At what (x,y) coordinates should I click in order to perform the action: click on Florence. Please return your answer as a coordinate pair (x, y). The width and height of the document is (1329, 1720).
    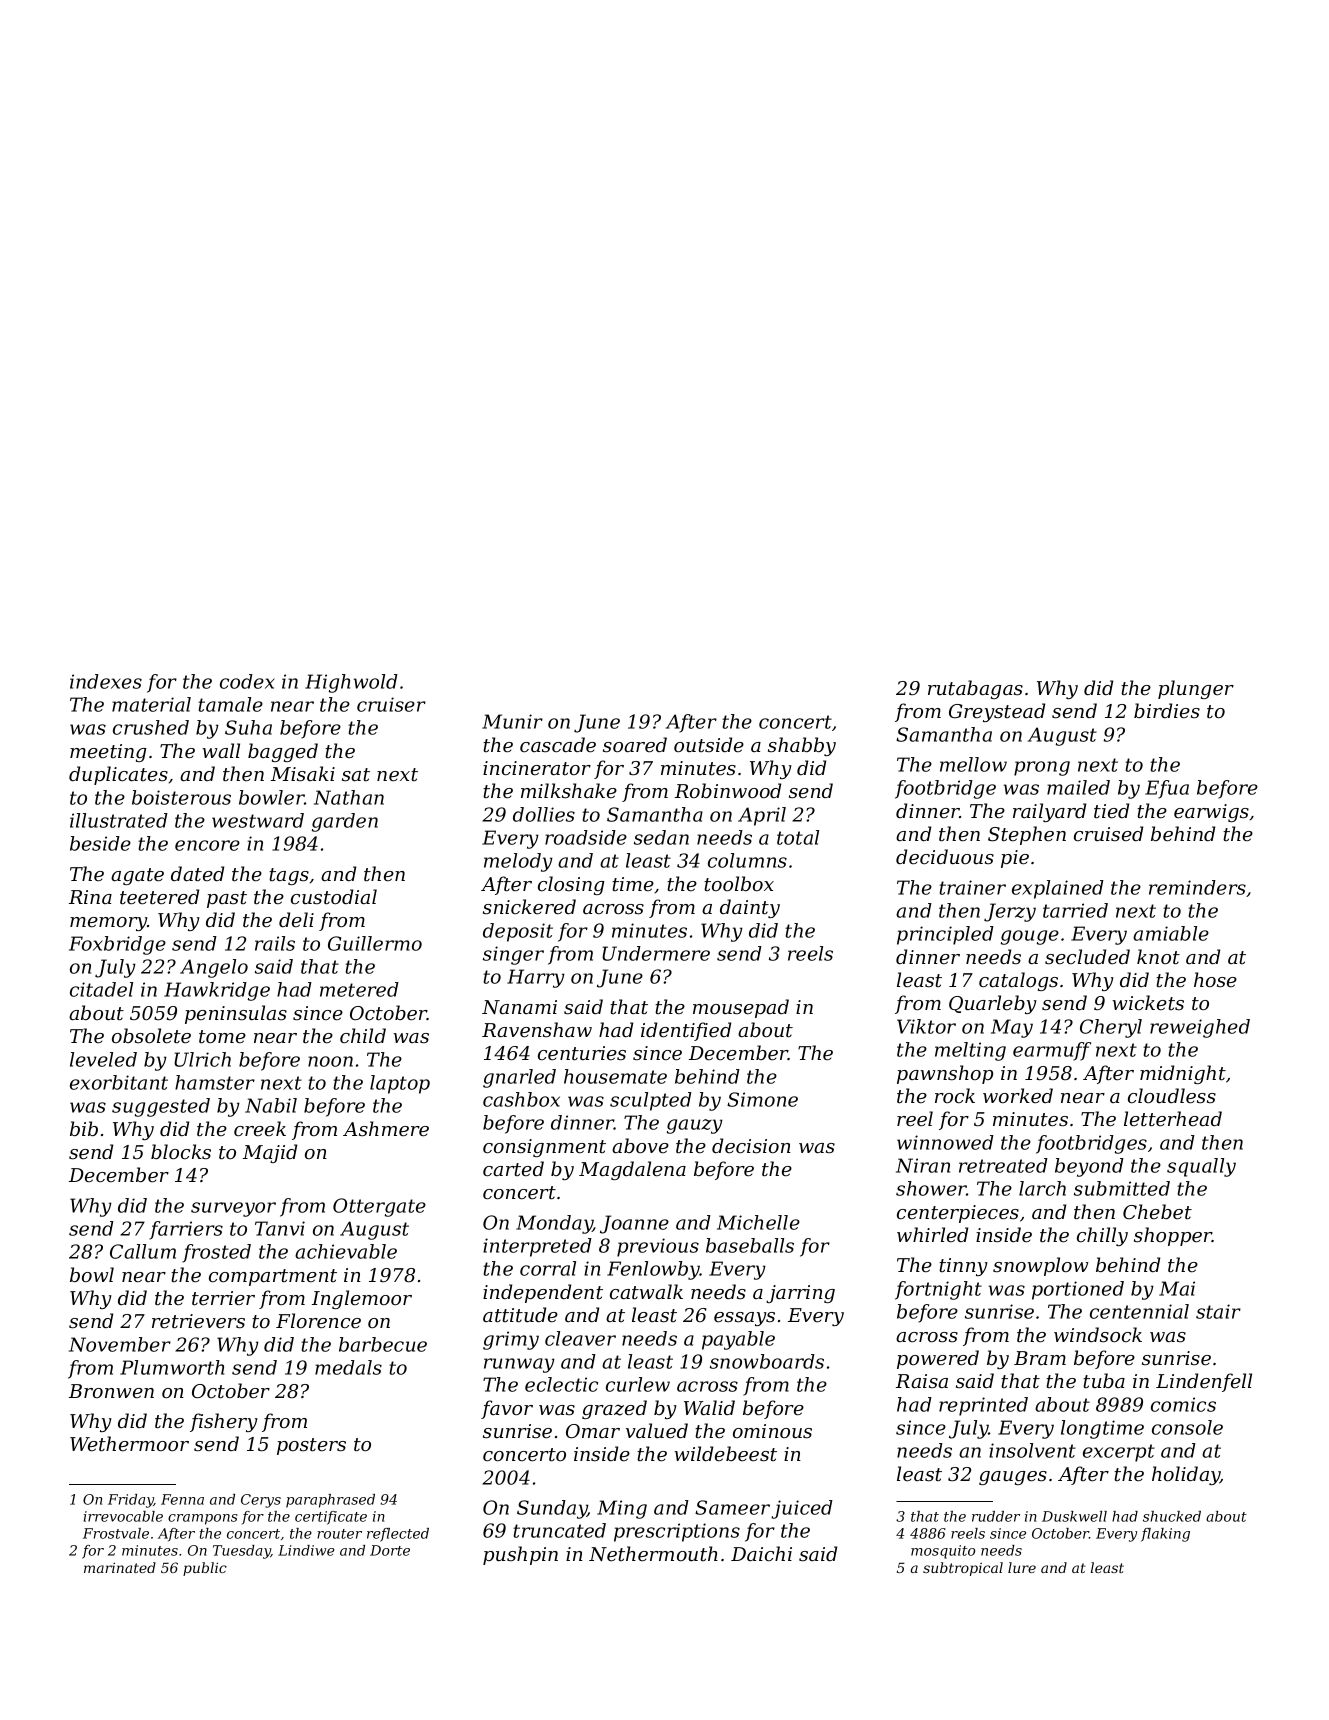
    Looking at the image, I should click on (318, 1320).
